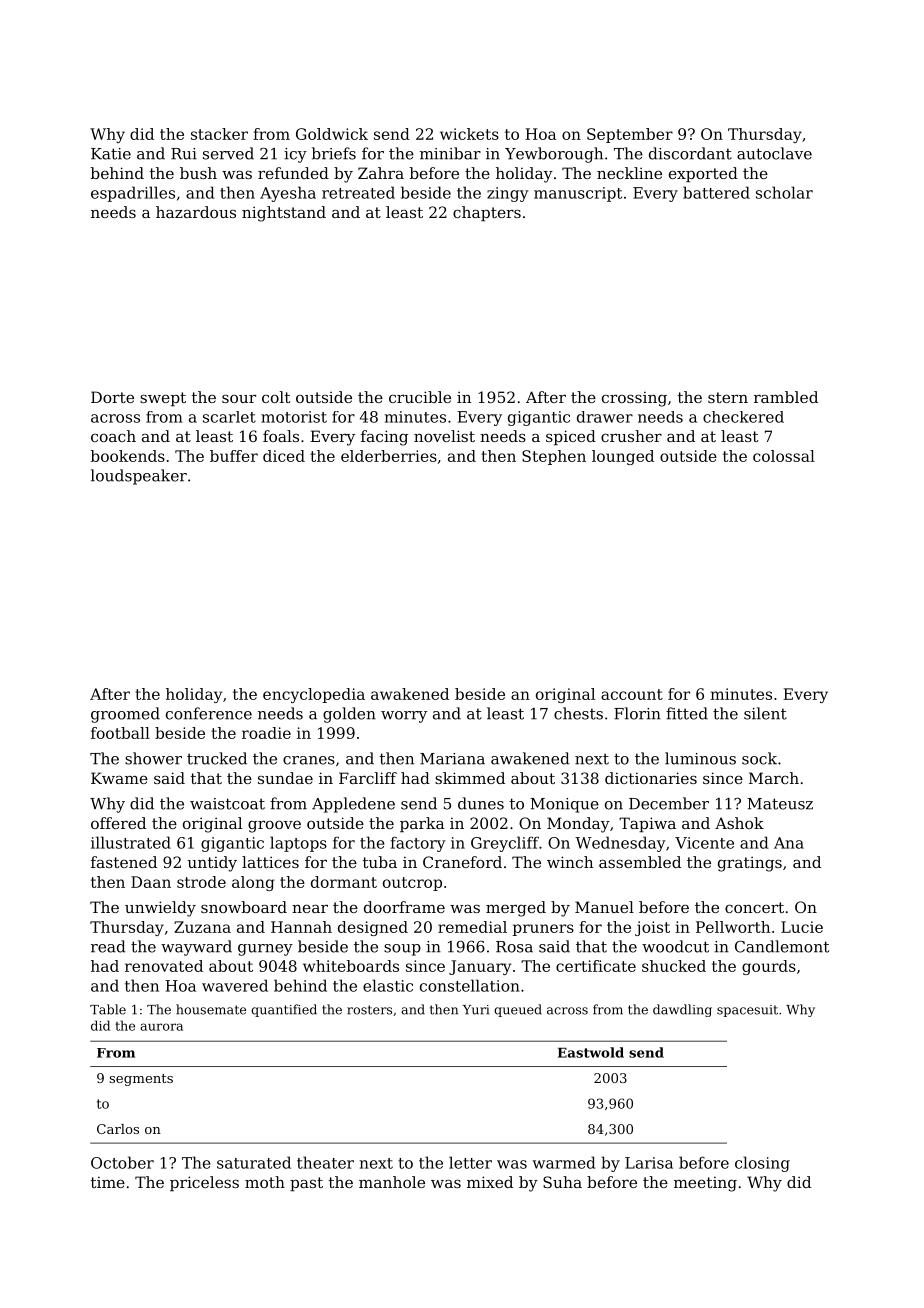  Describe the element at coordinates (637, 713) in the screenshot. I see `Florin` at that location.
